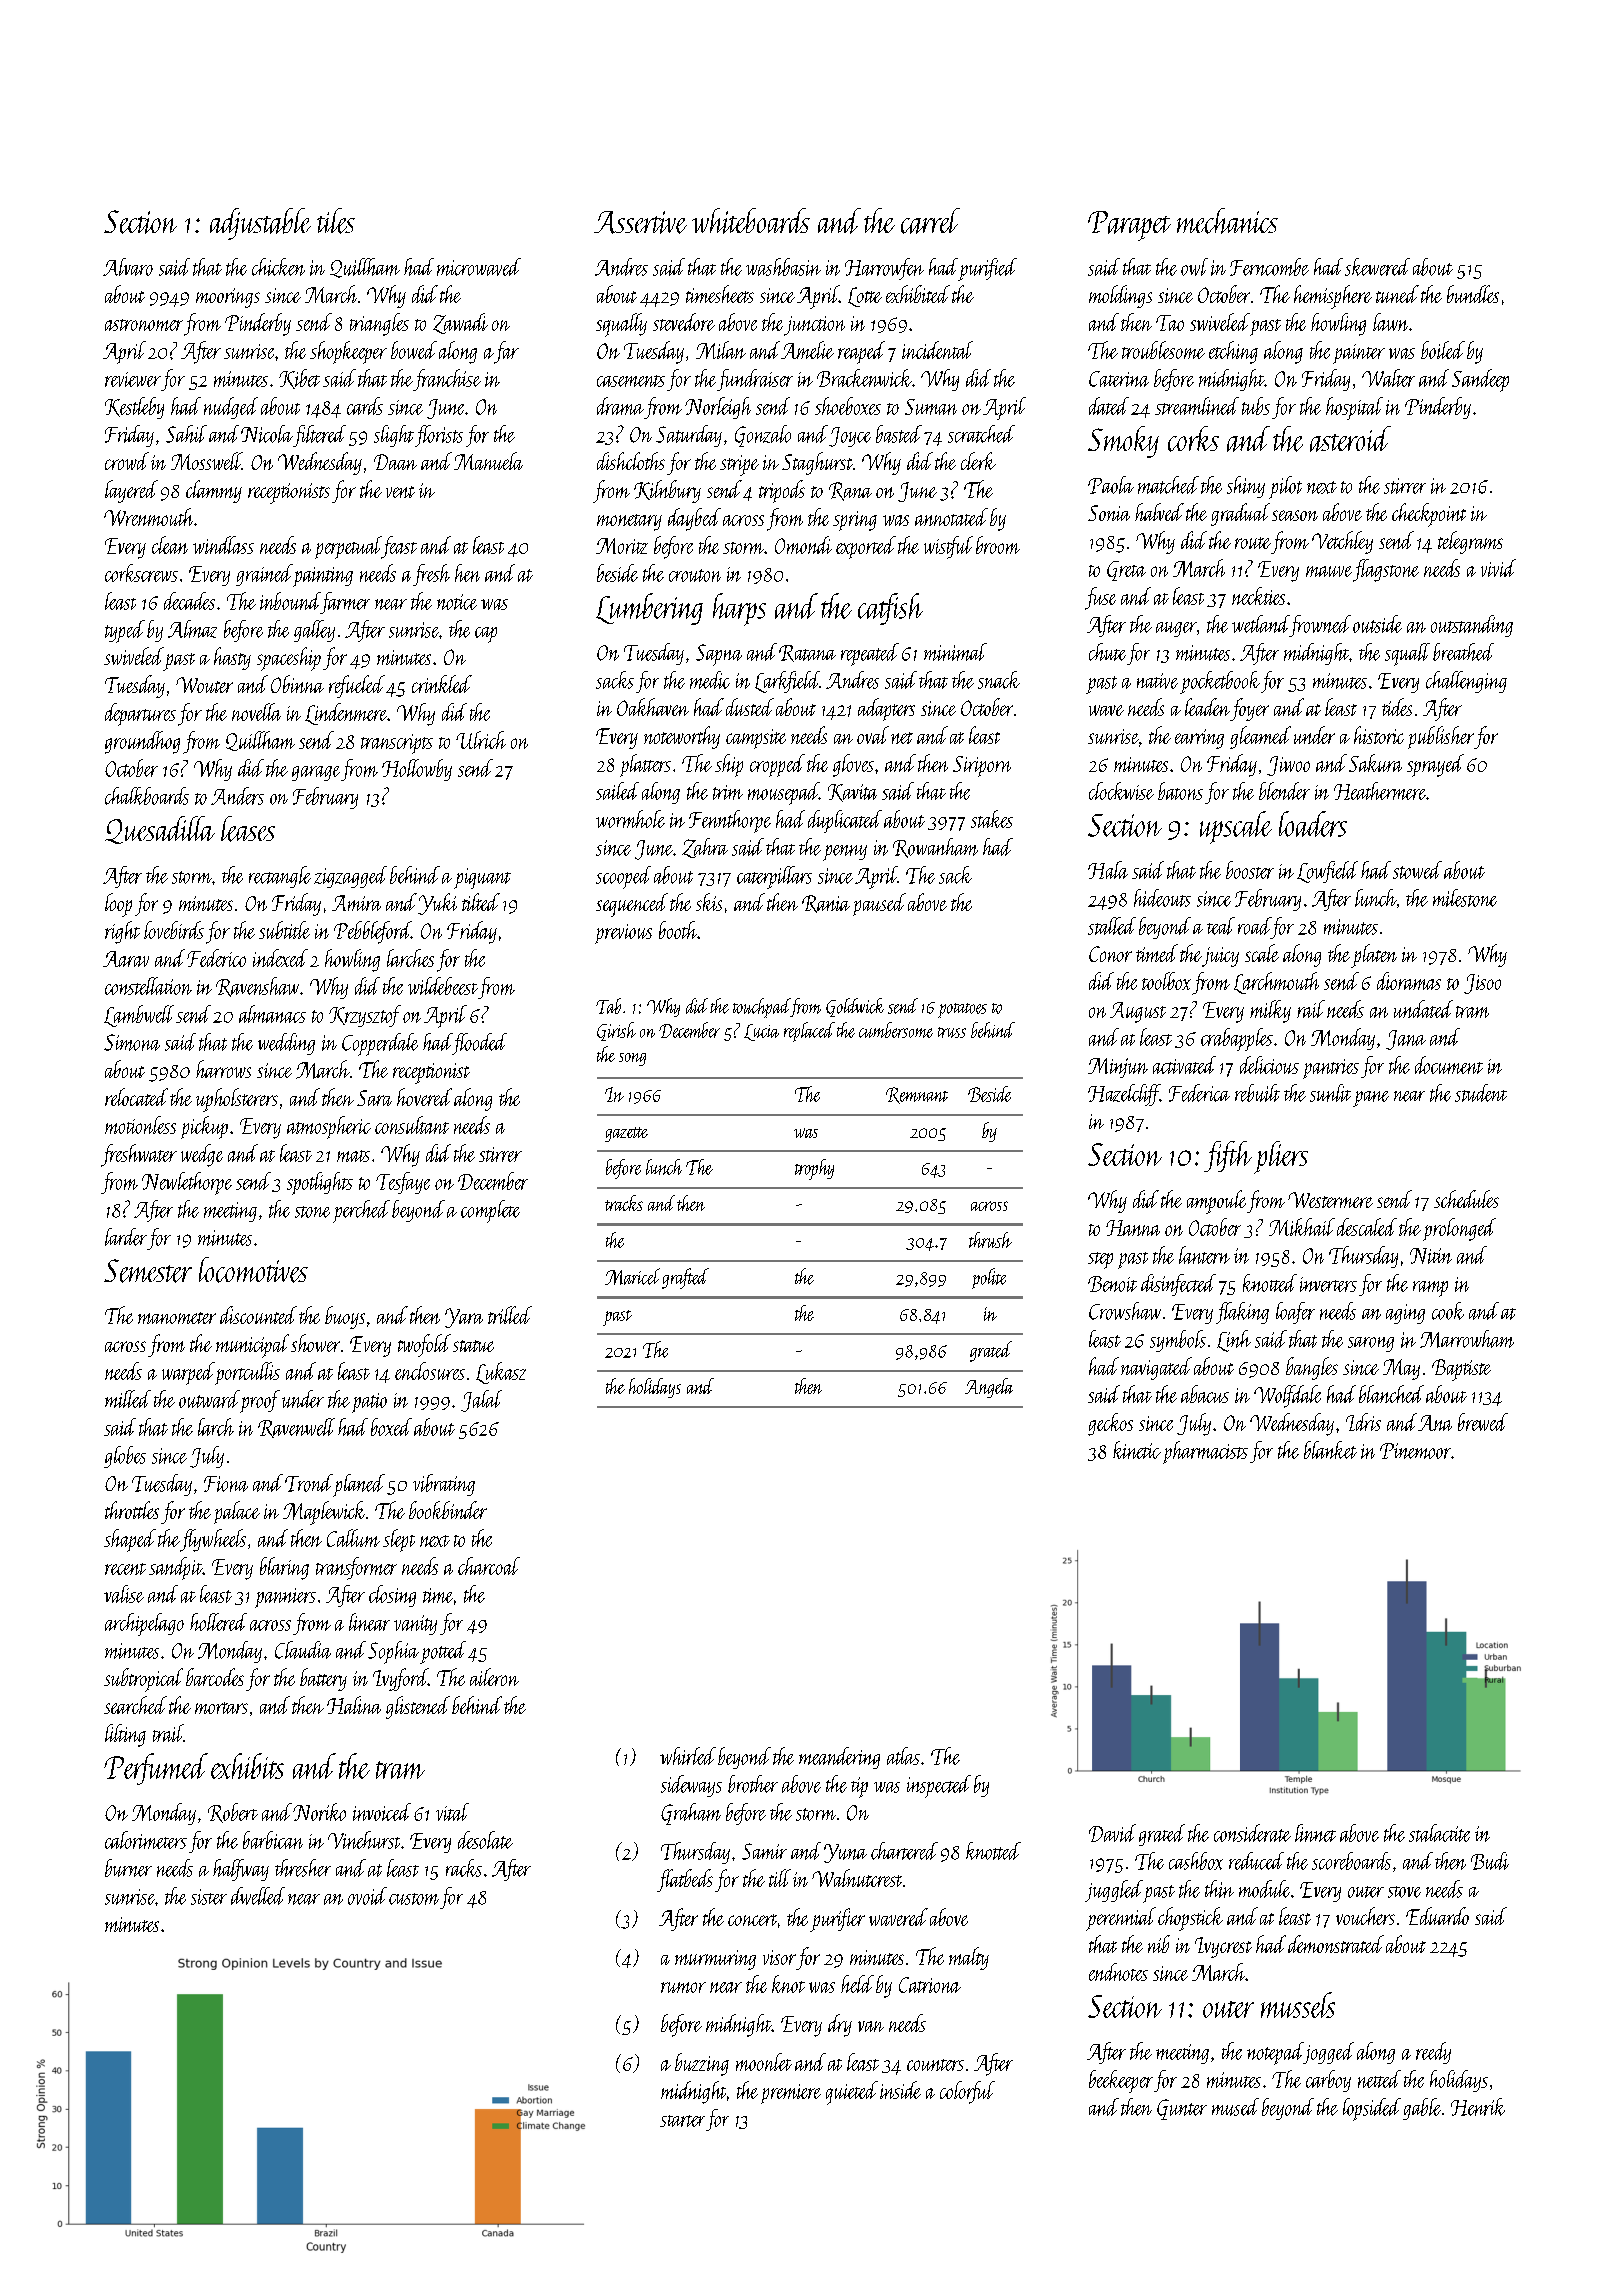  I want to click on Sophia, so click(393, 1652).
